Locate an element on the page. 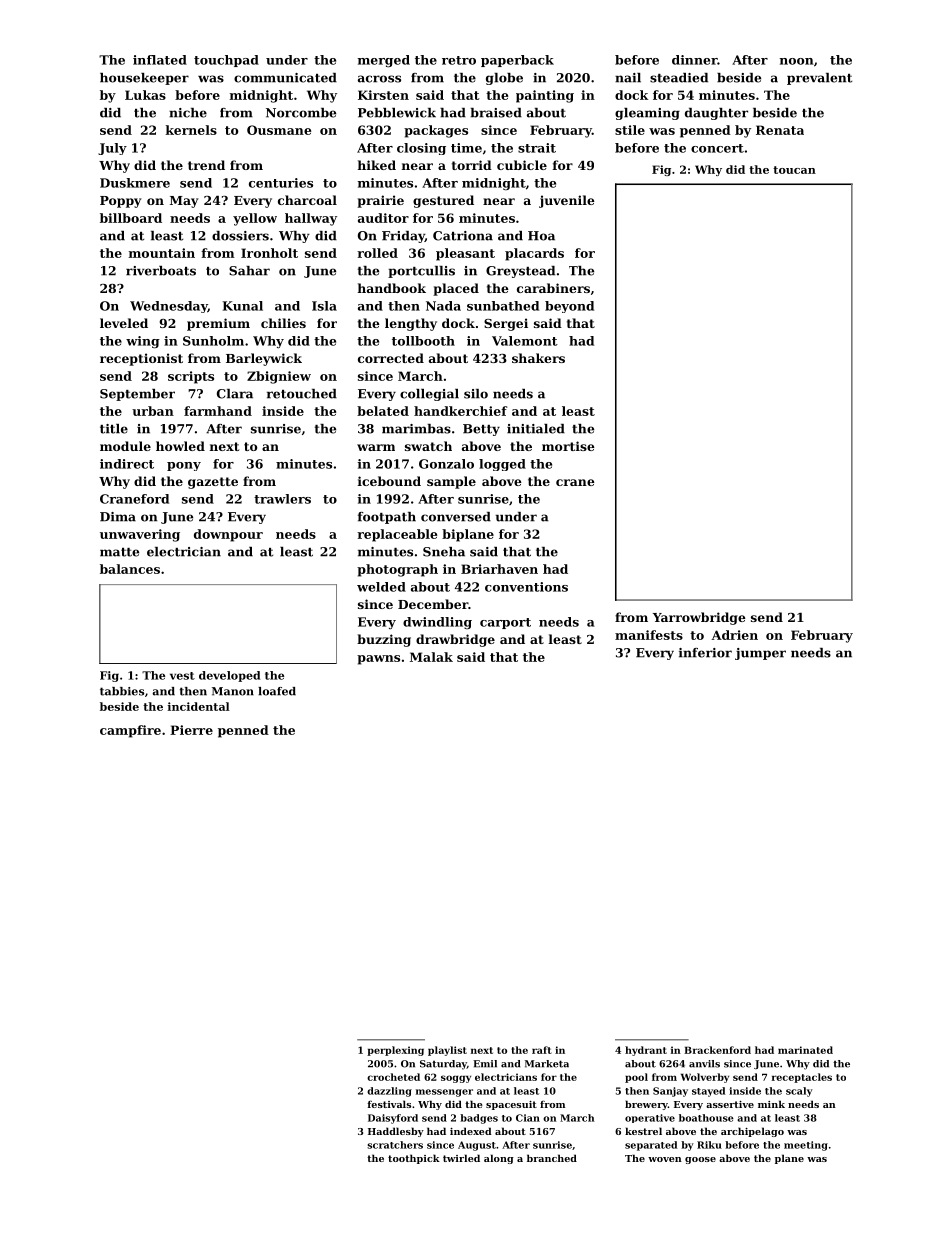 This image has width=952, height=1233. scratchers is located at coordinates (395, 1145).
